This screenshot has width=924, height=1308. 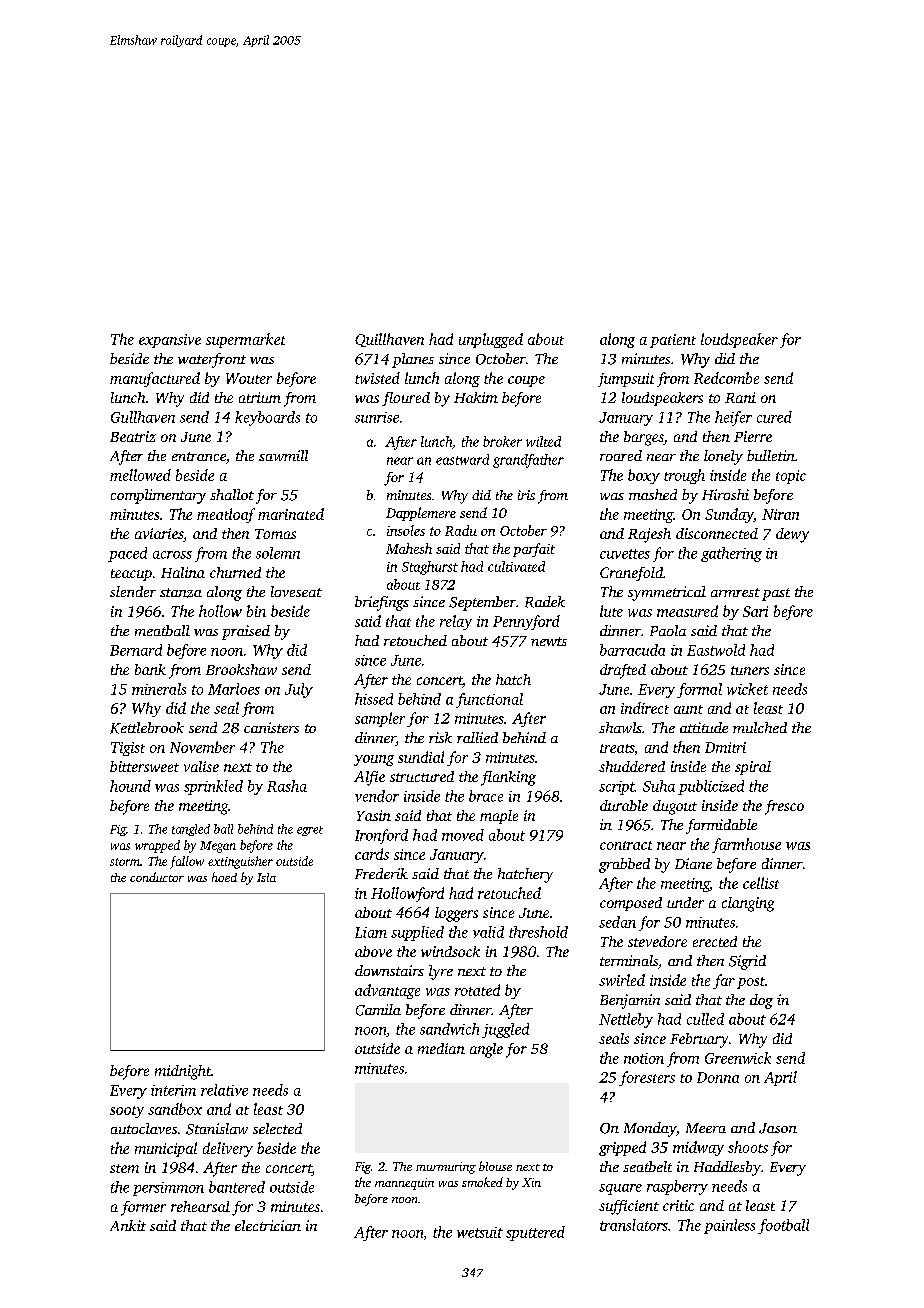 I want to click on patient, so click(x=673, y=341).
